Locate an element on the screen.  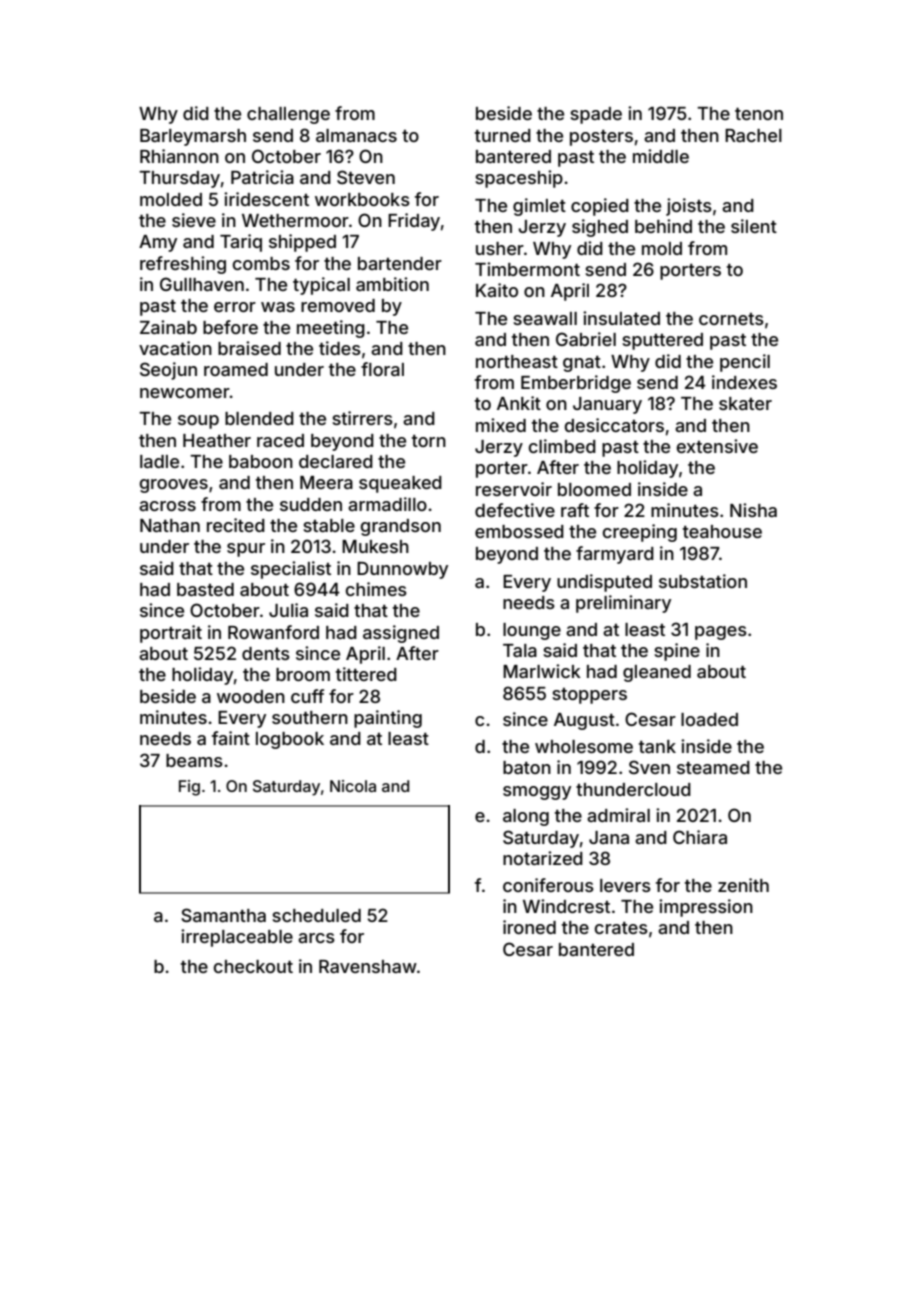
basted is located at coordinates (205, 589).
